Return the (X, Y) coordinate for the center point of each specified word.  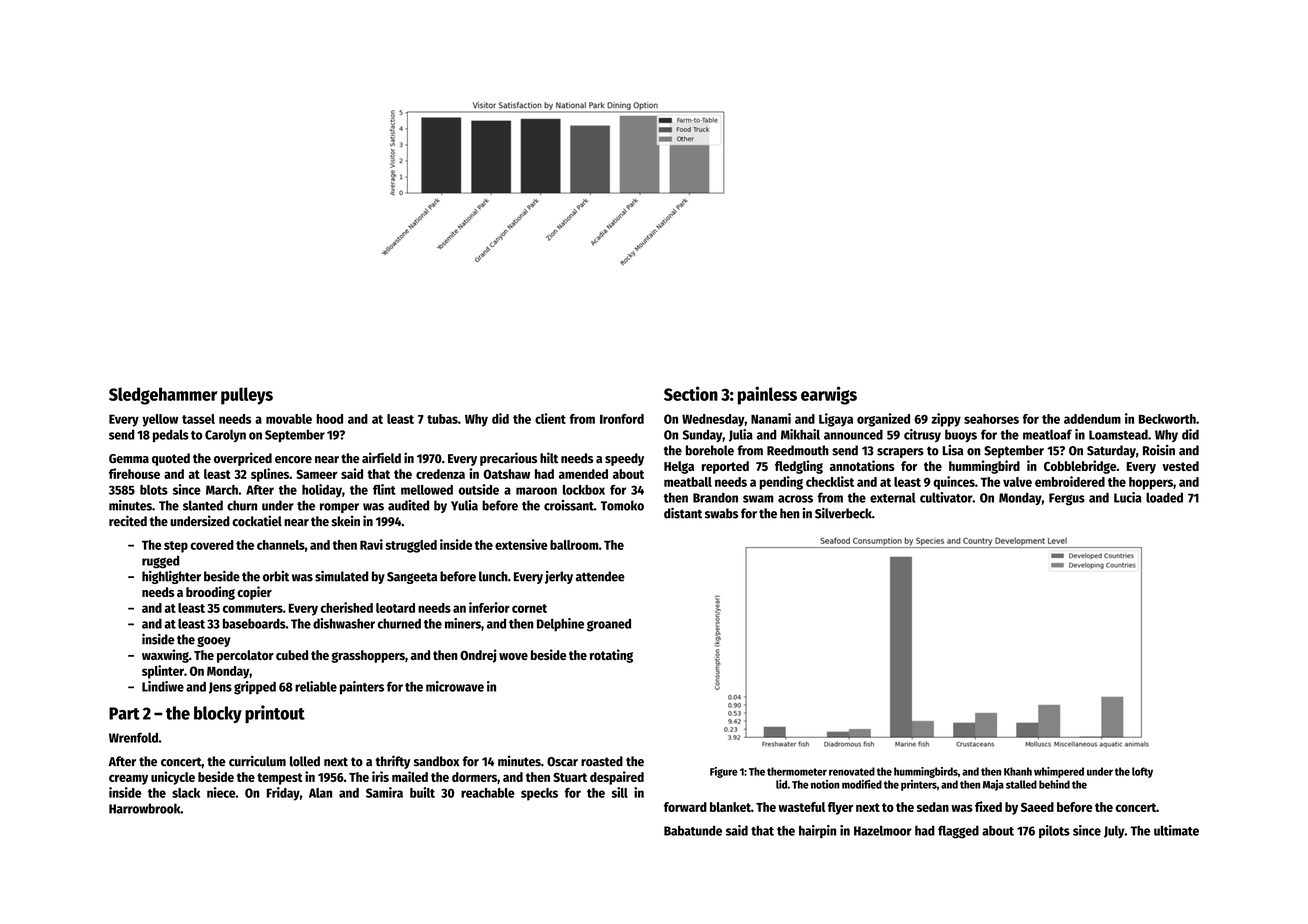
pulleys (247, 396)
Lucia (1128, 497)
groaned (609, 625)
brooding (210, 593)
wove (513, 656)
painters (362, 688)
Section (691, 393)
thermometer (797, 771)
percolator (245, 656)
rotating (611, 656)
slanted (203, 505)
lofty (1142, 772)
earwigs (829, 395)
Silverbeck (843, 513)
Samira (384, 792)
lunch (493, 576)
